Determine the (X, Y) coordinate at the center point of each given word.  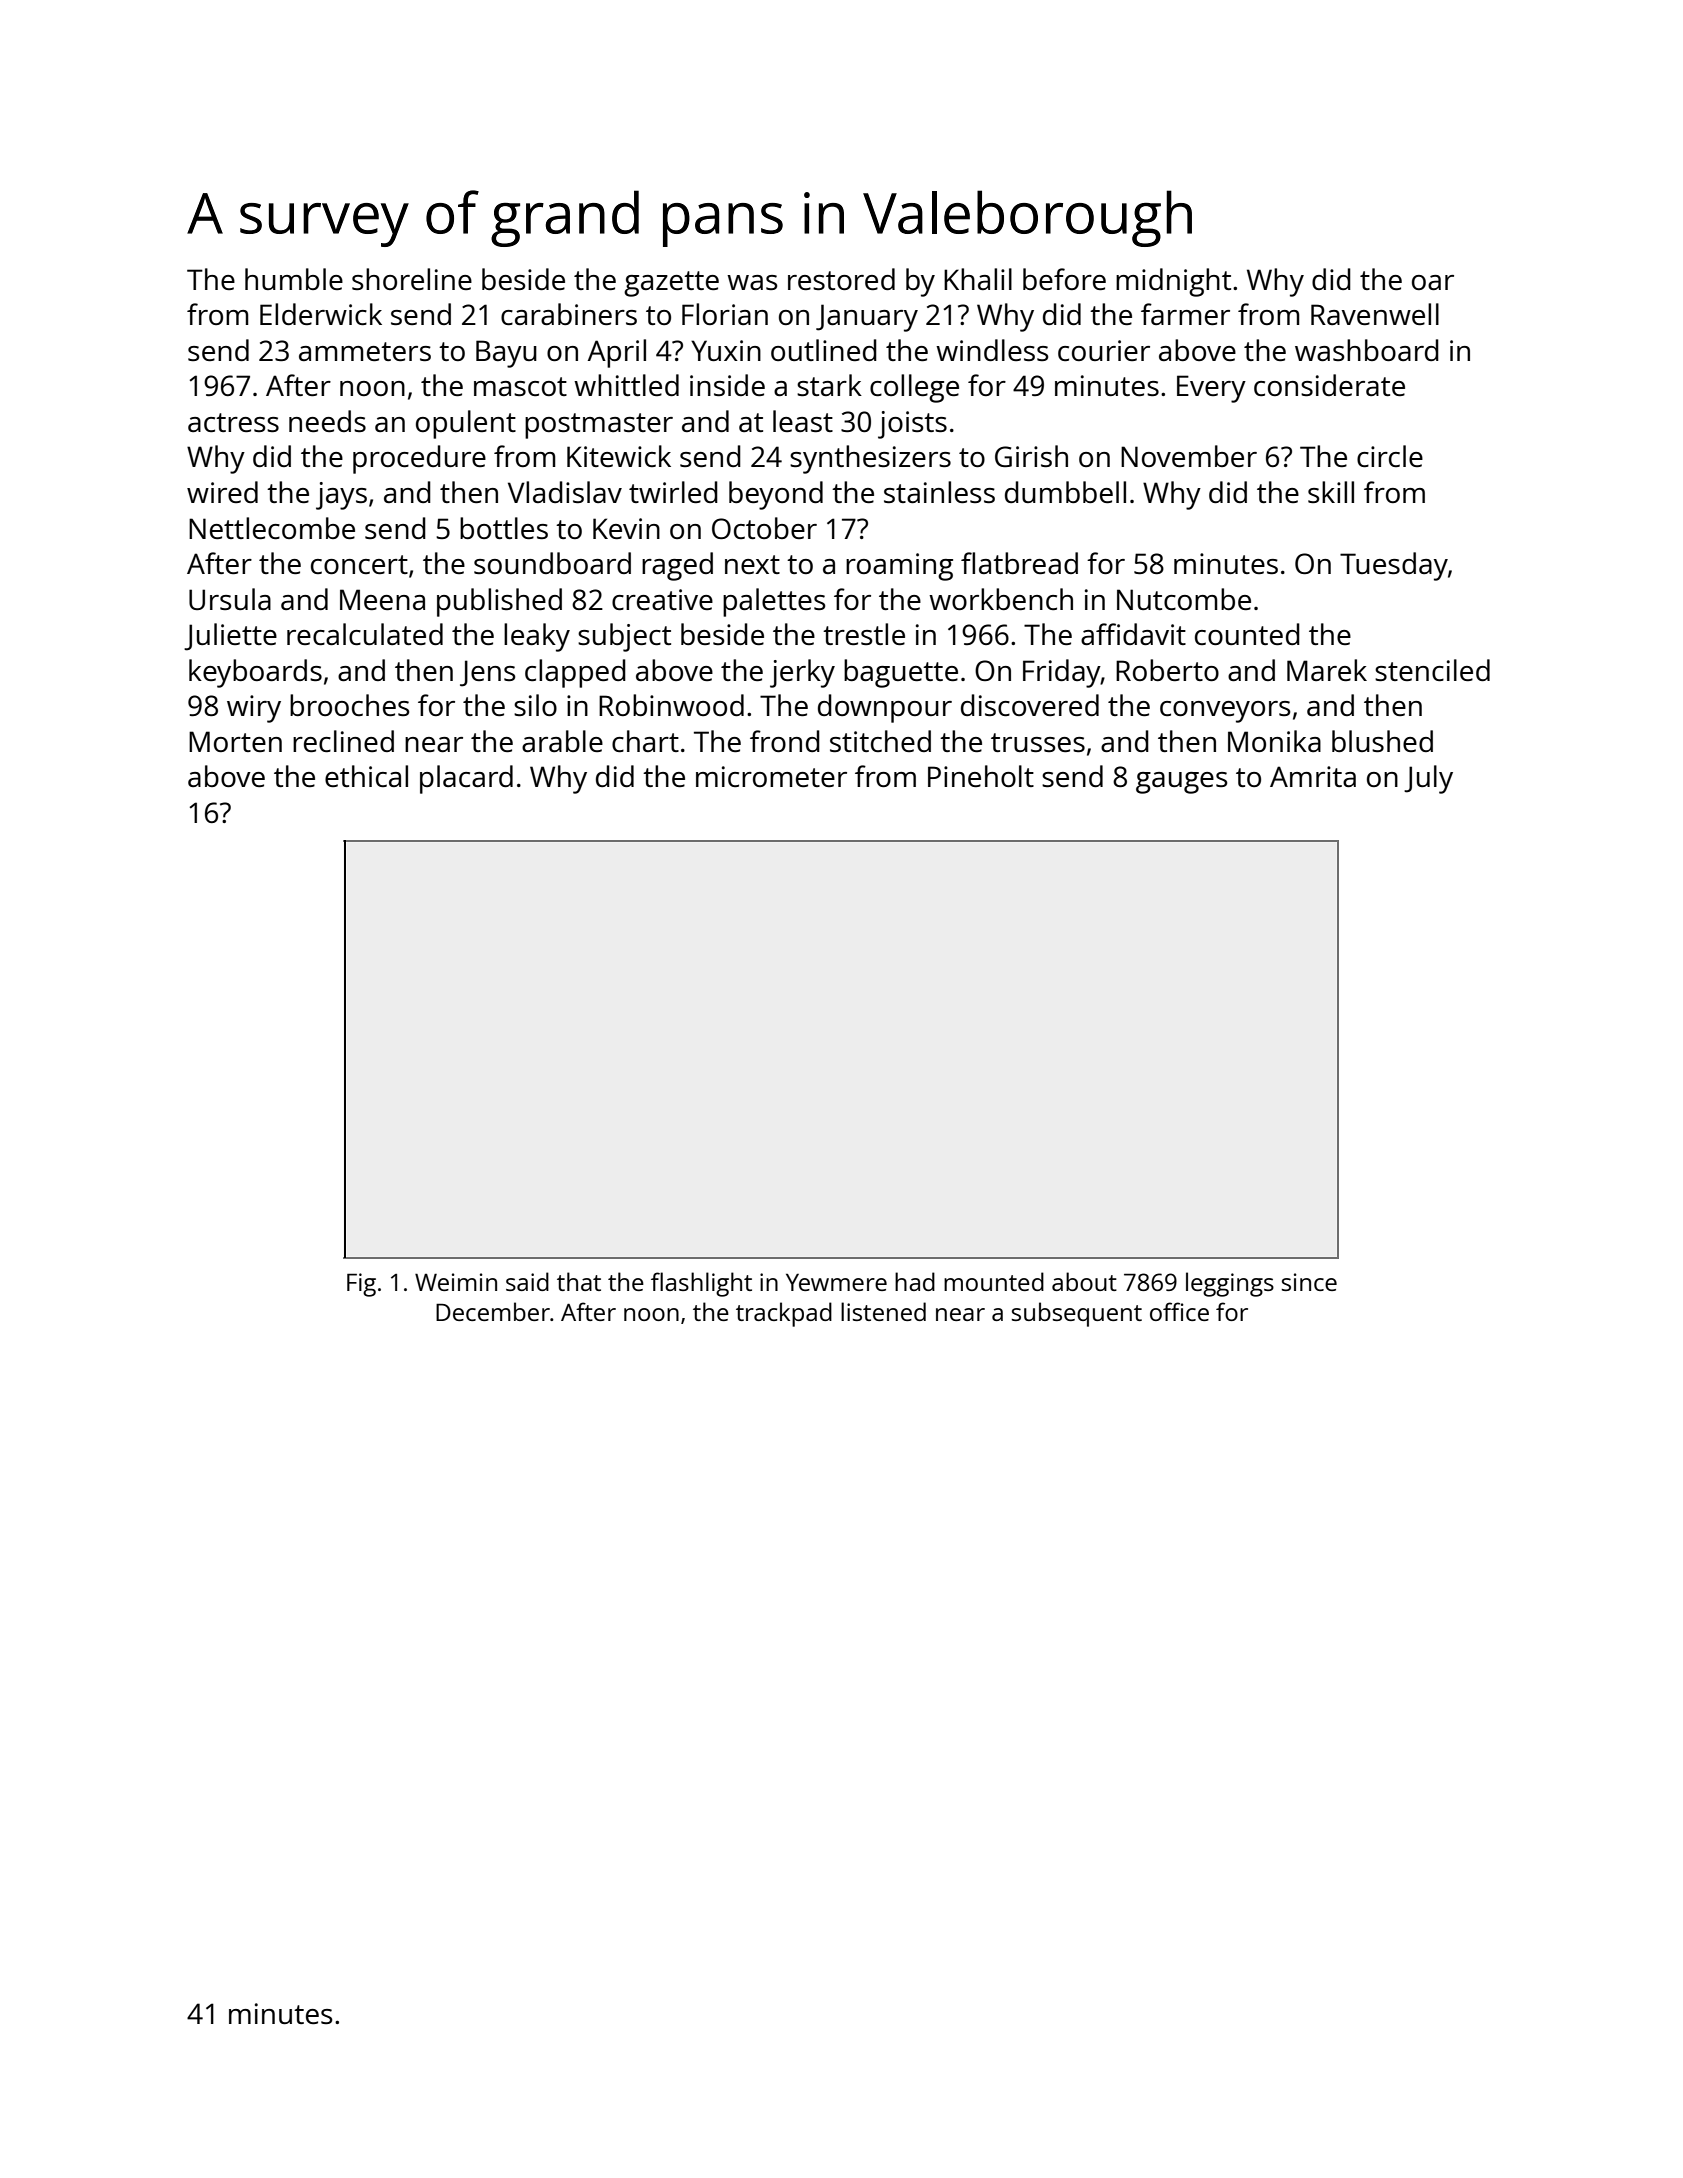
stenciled (1432, 670)
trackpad (784, 1314)
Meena (382, 599)
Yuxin (726, 350)
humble (294, 279)
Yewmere (836, 1282)
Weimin (456, 1282)
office (1179, 1311)
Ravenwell (1375, 314)
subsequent (1077, 1314)
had (915, 1281)
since (1309, 1282)
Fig (361, 1285)
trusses (1038, 742)
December (493, 1311)
